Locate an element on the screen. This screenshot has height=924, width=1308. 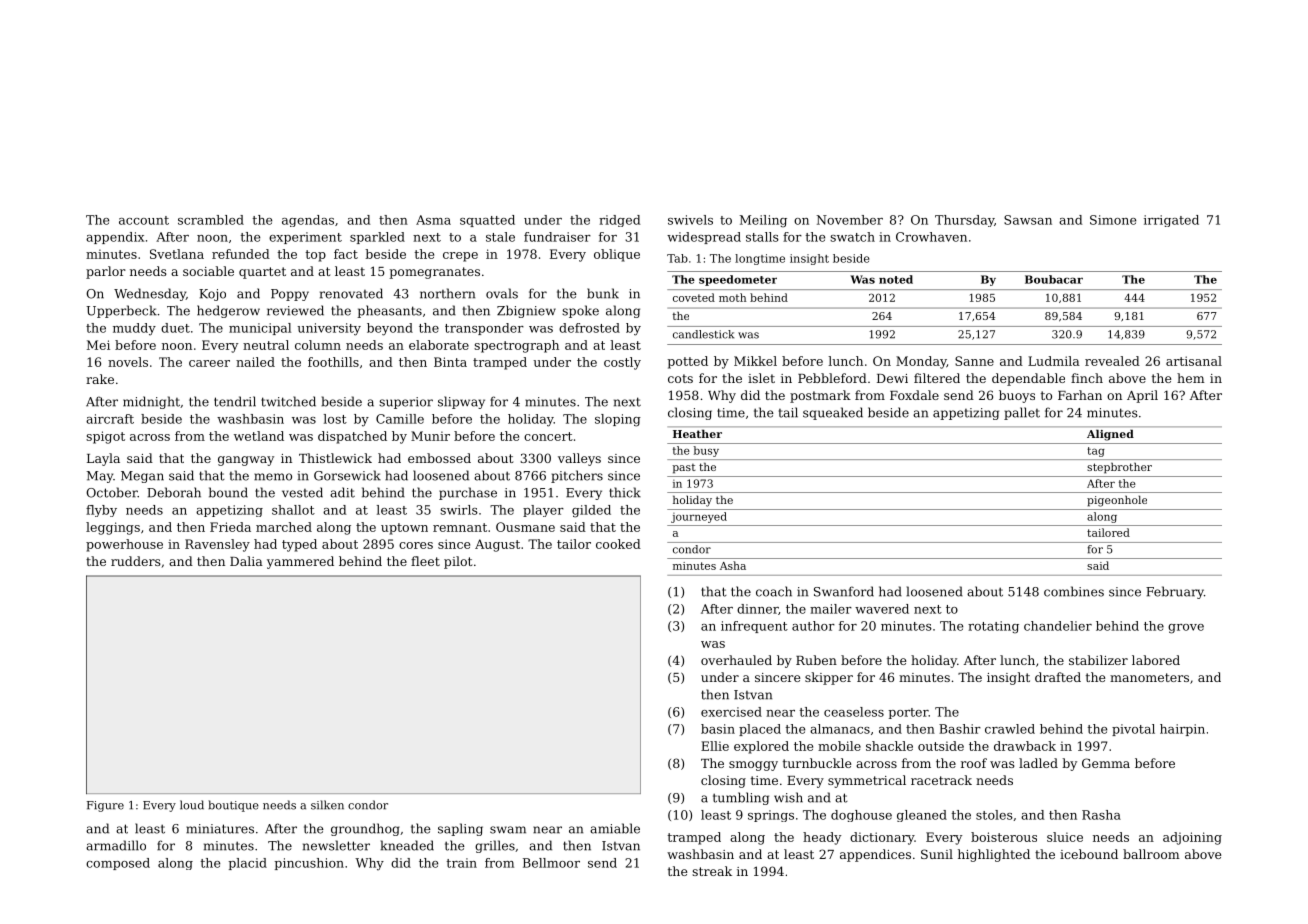
account is located at coordinates (144, 220).
